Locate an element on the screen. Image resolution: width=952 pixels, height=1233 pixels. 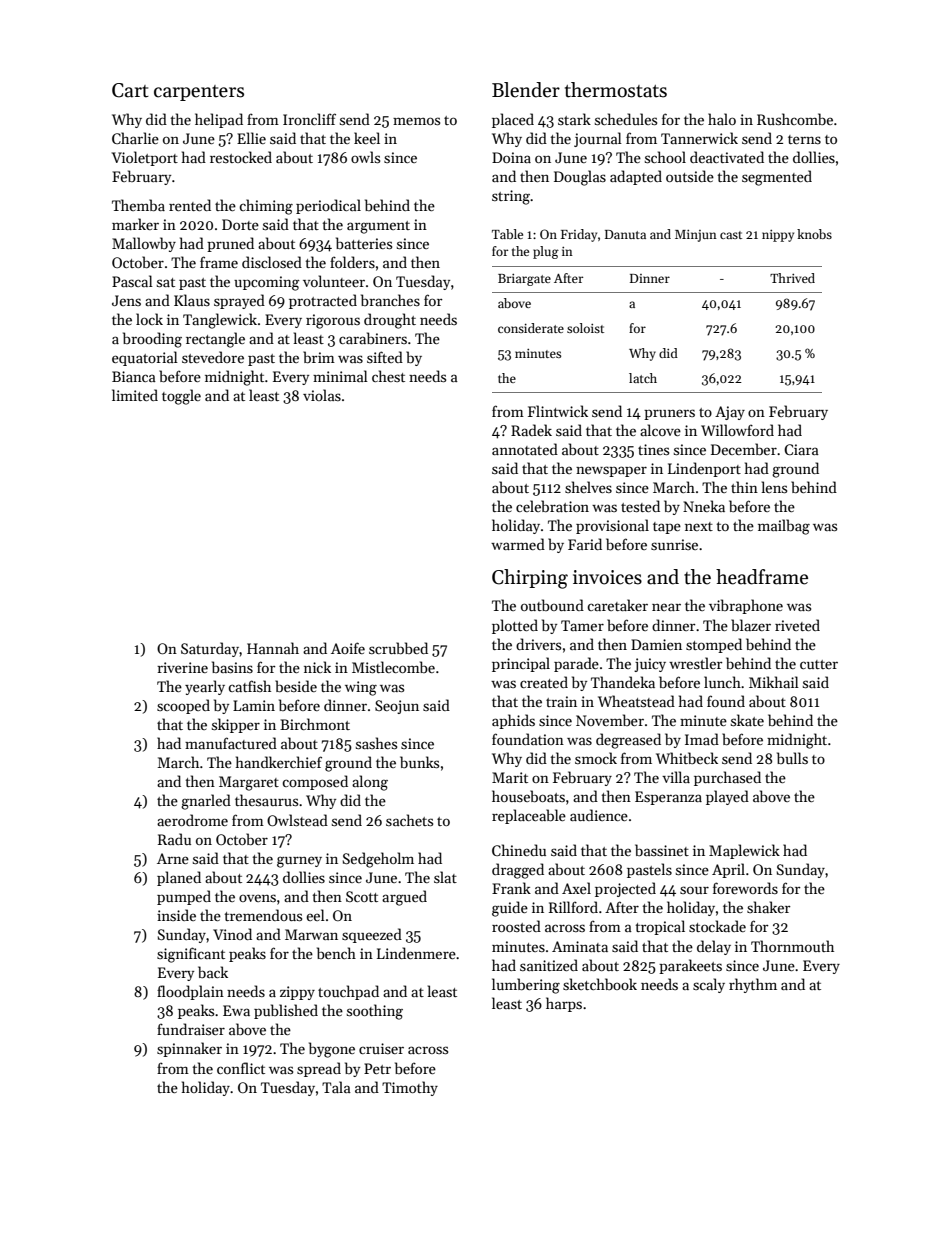
violas is located at coordinates (322, 395).
